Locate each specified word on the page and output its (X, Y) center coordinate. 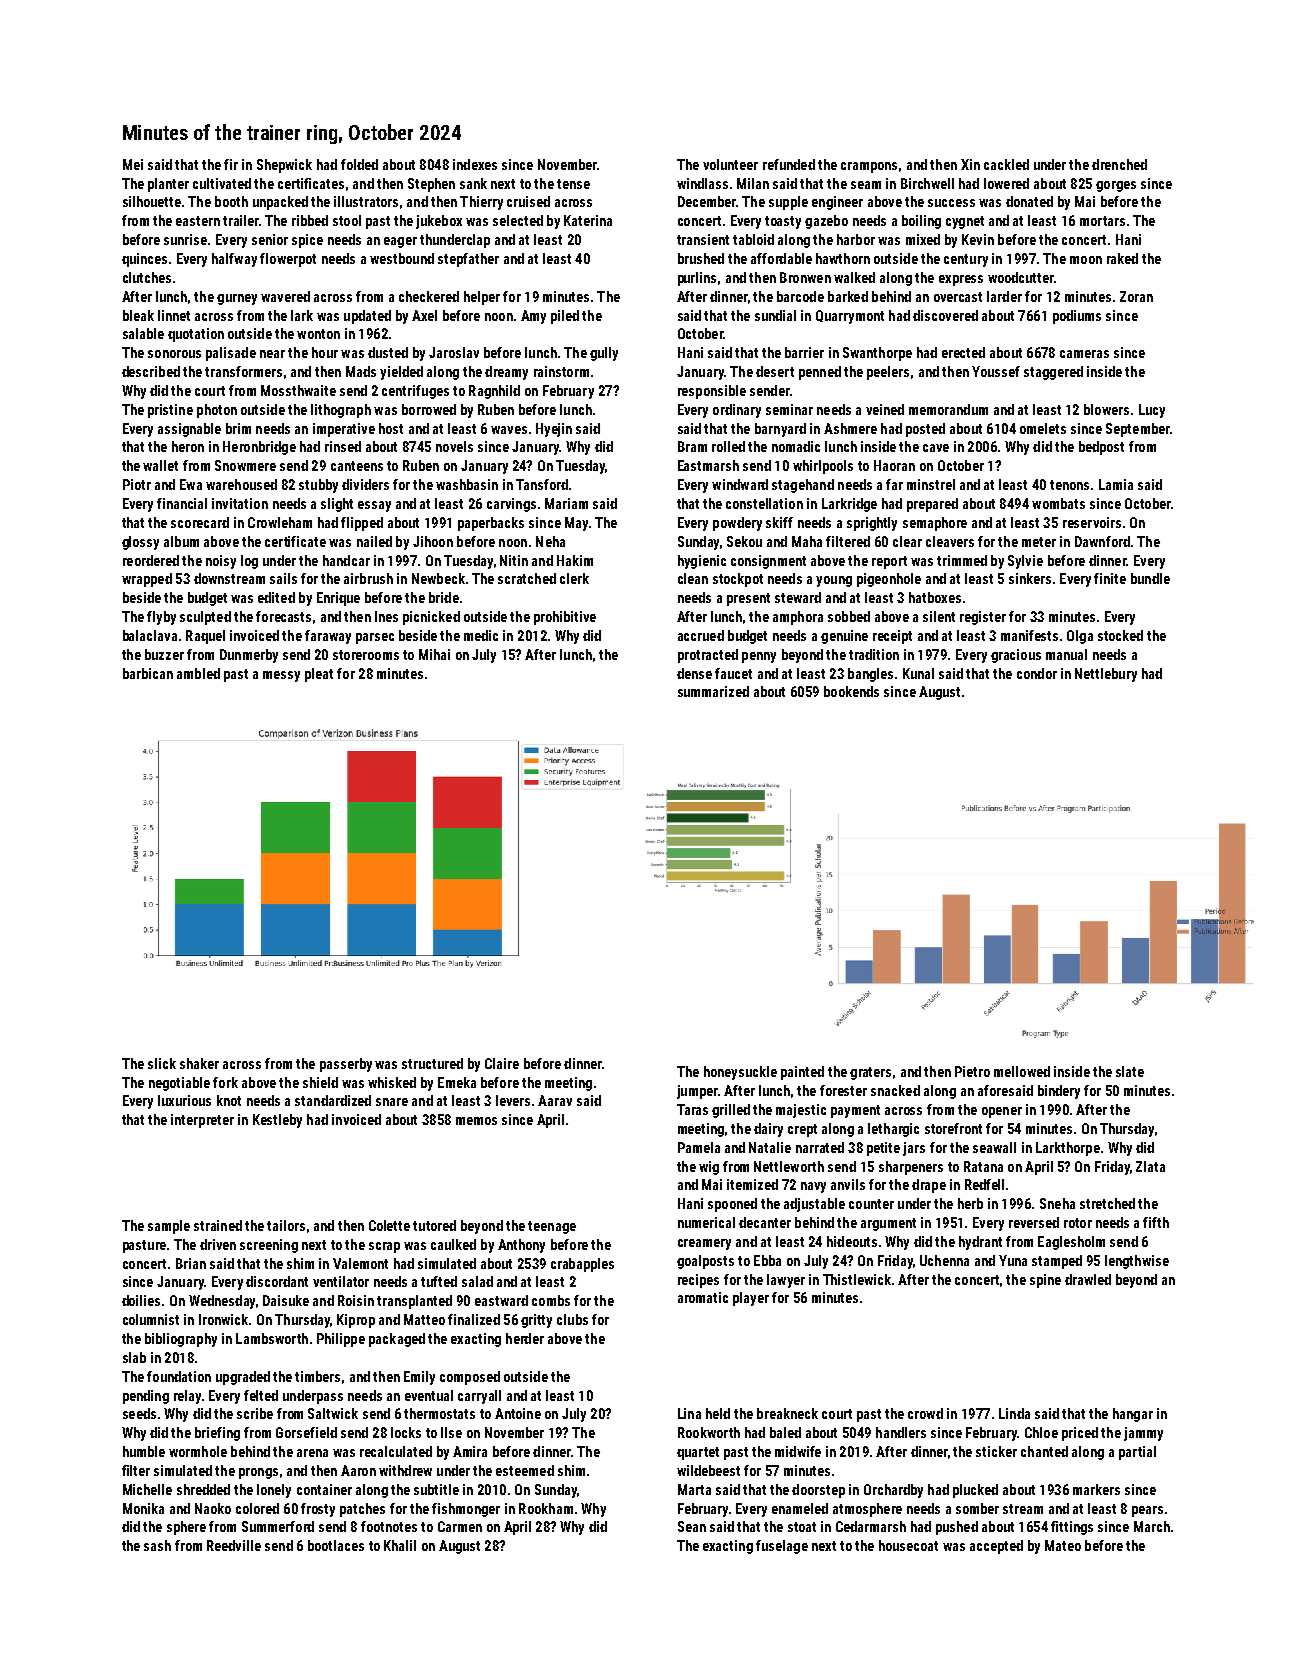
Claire (502, 1063)
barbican (148, 673)
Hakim (575, 560)
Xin (970, 164)
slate (1130, 1071)
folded (359, 164)
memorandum (948, 409)
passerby (346, 1065)
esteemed (525, 1470)
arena (312, 1453)
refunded (789, 164)
